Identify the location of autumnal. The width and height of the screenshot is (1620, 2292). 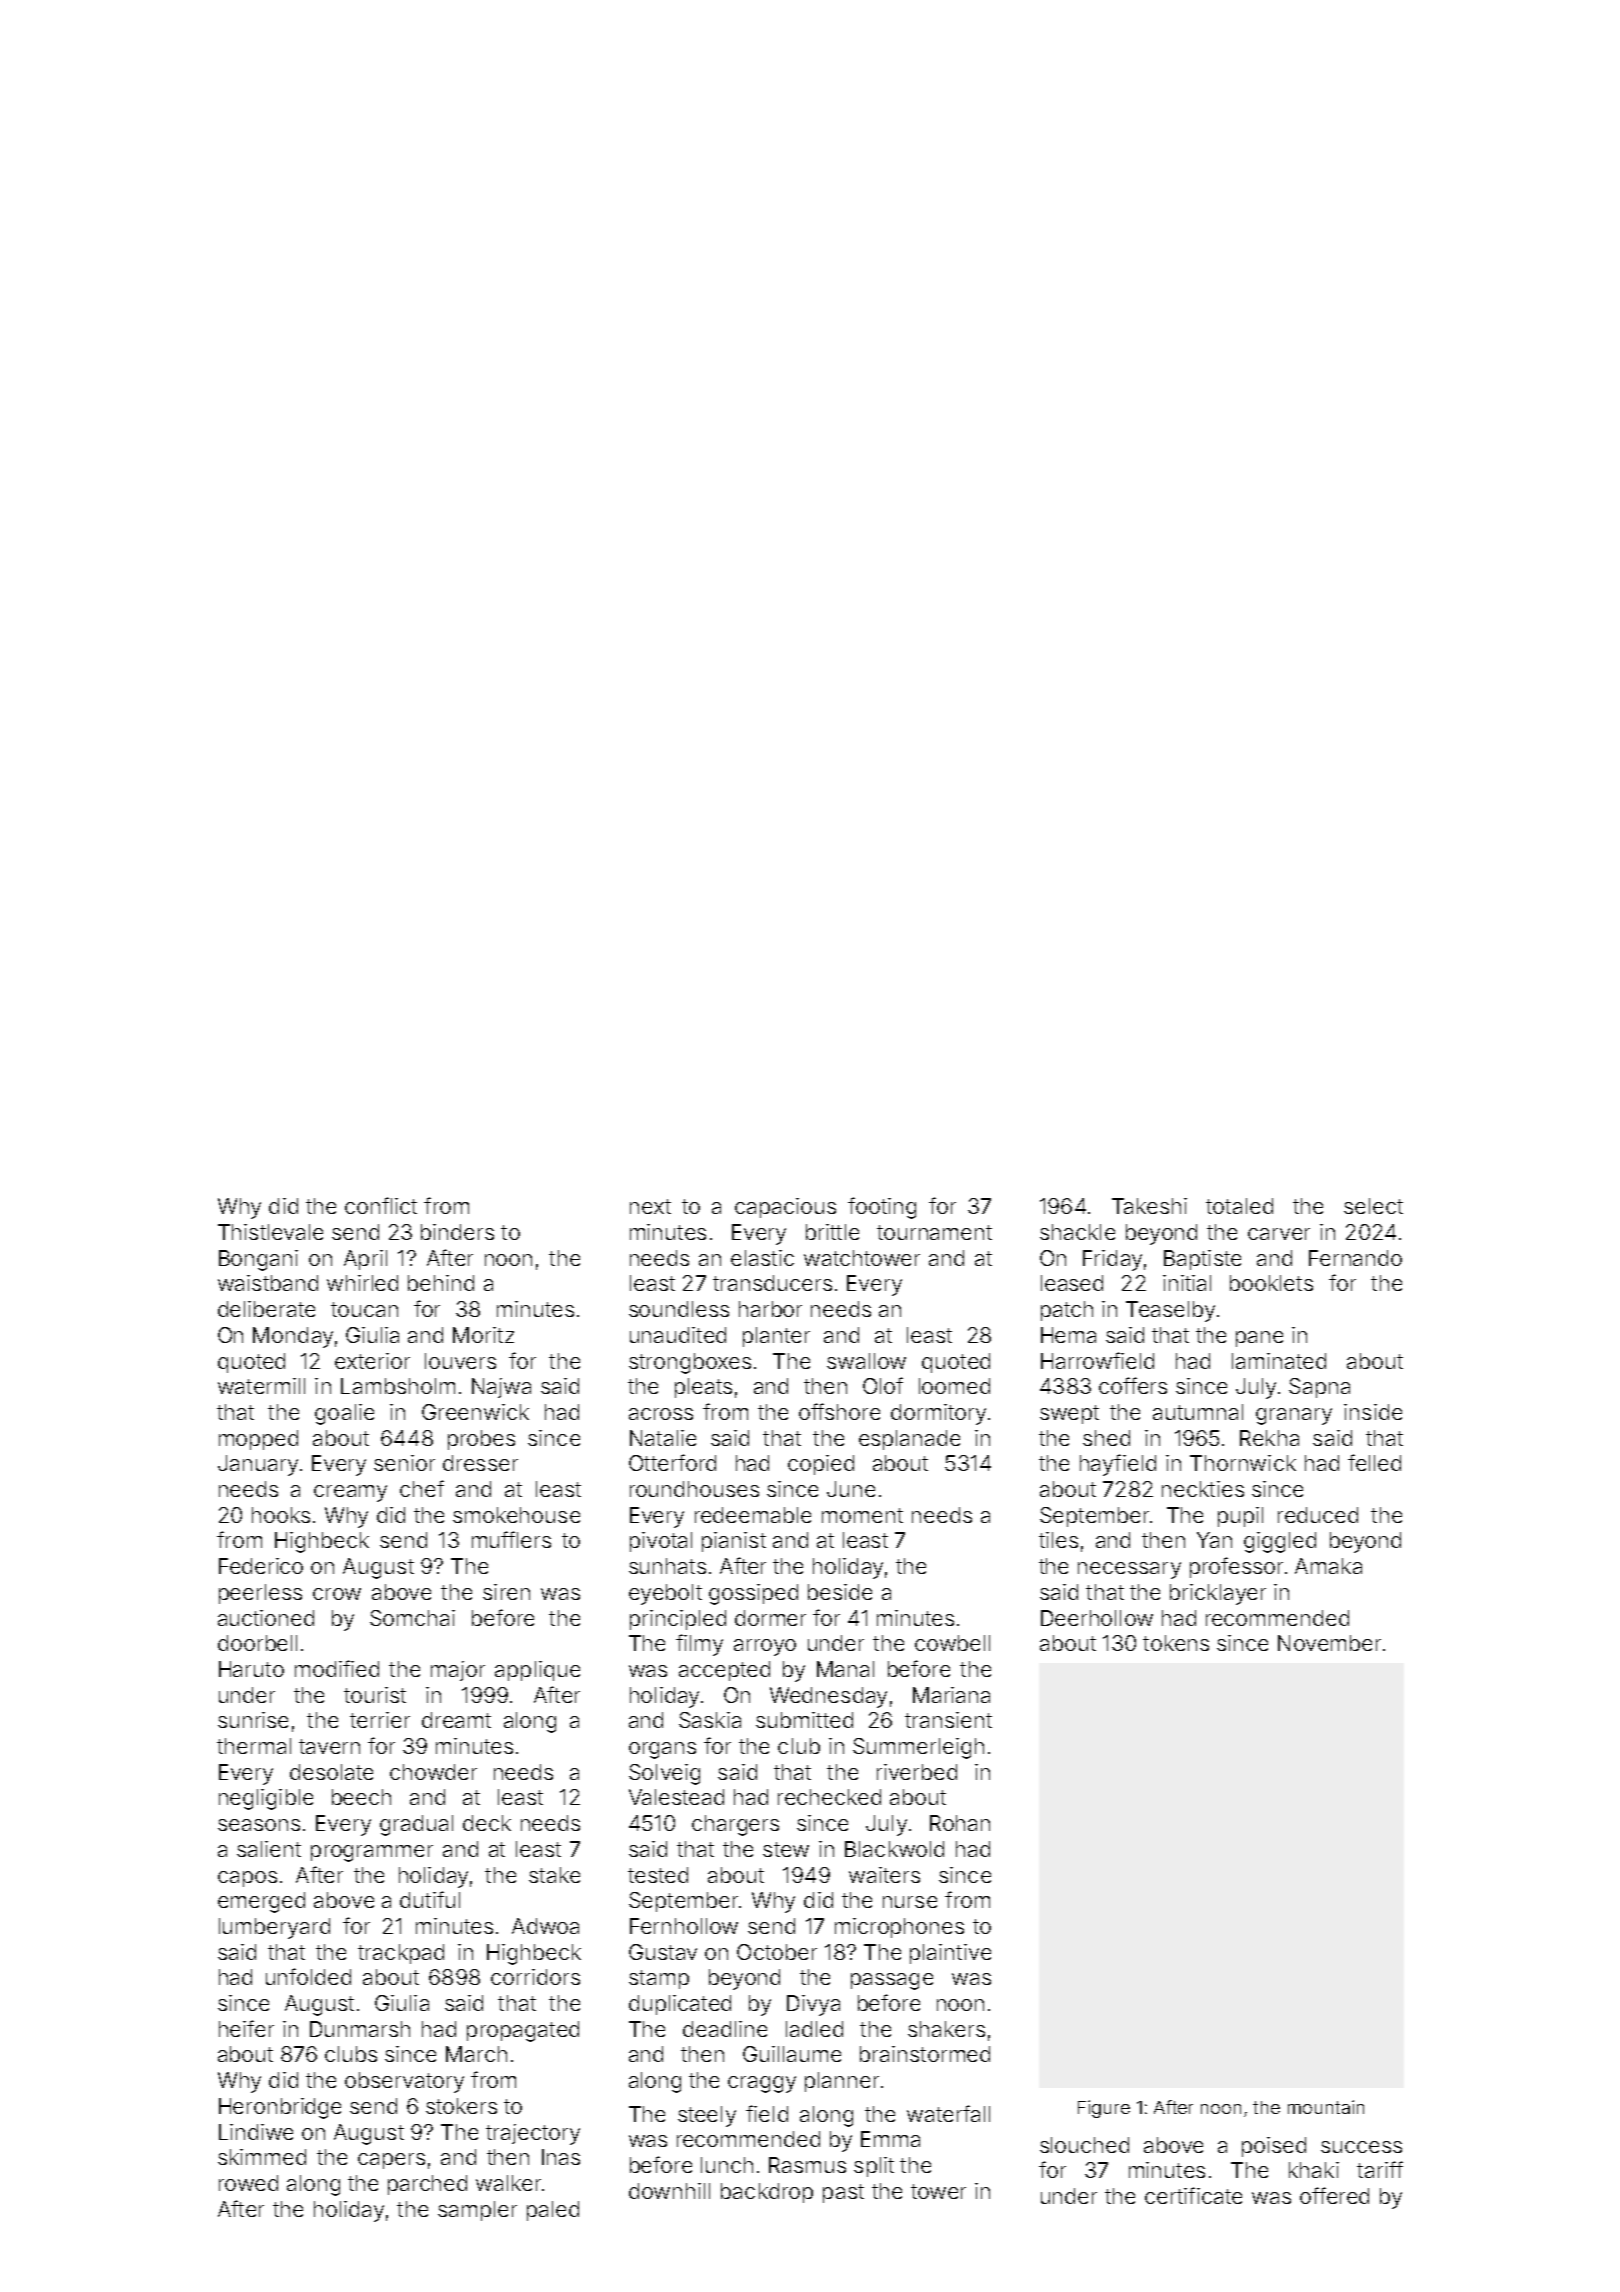
(1198, 1412).
